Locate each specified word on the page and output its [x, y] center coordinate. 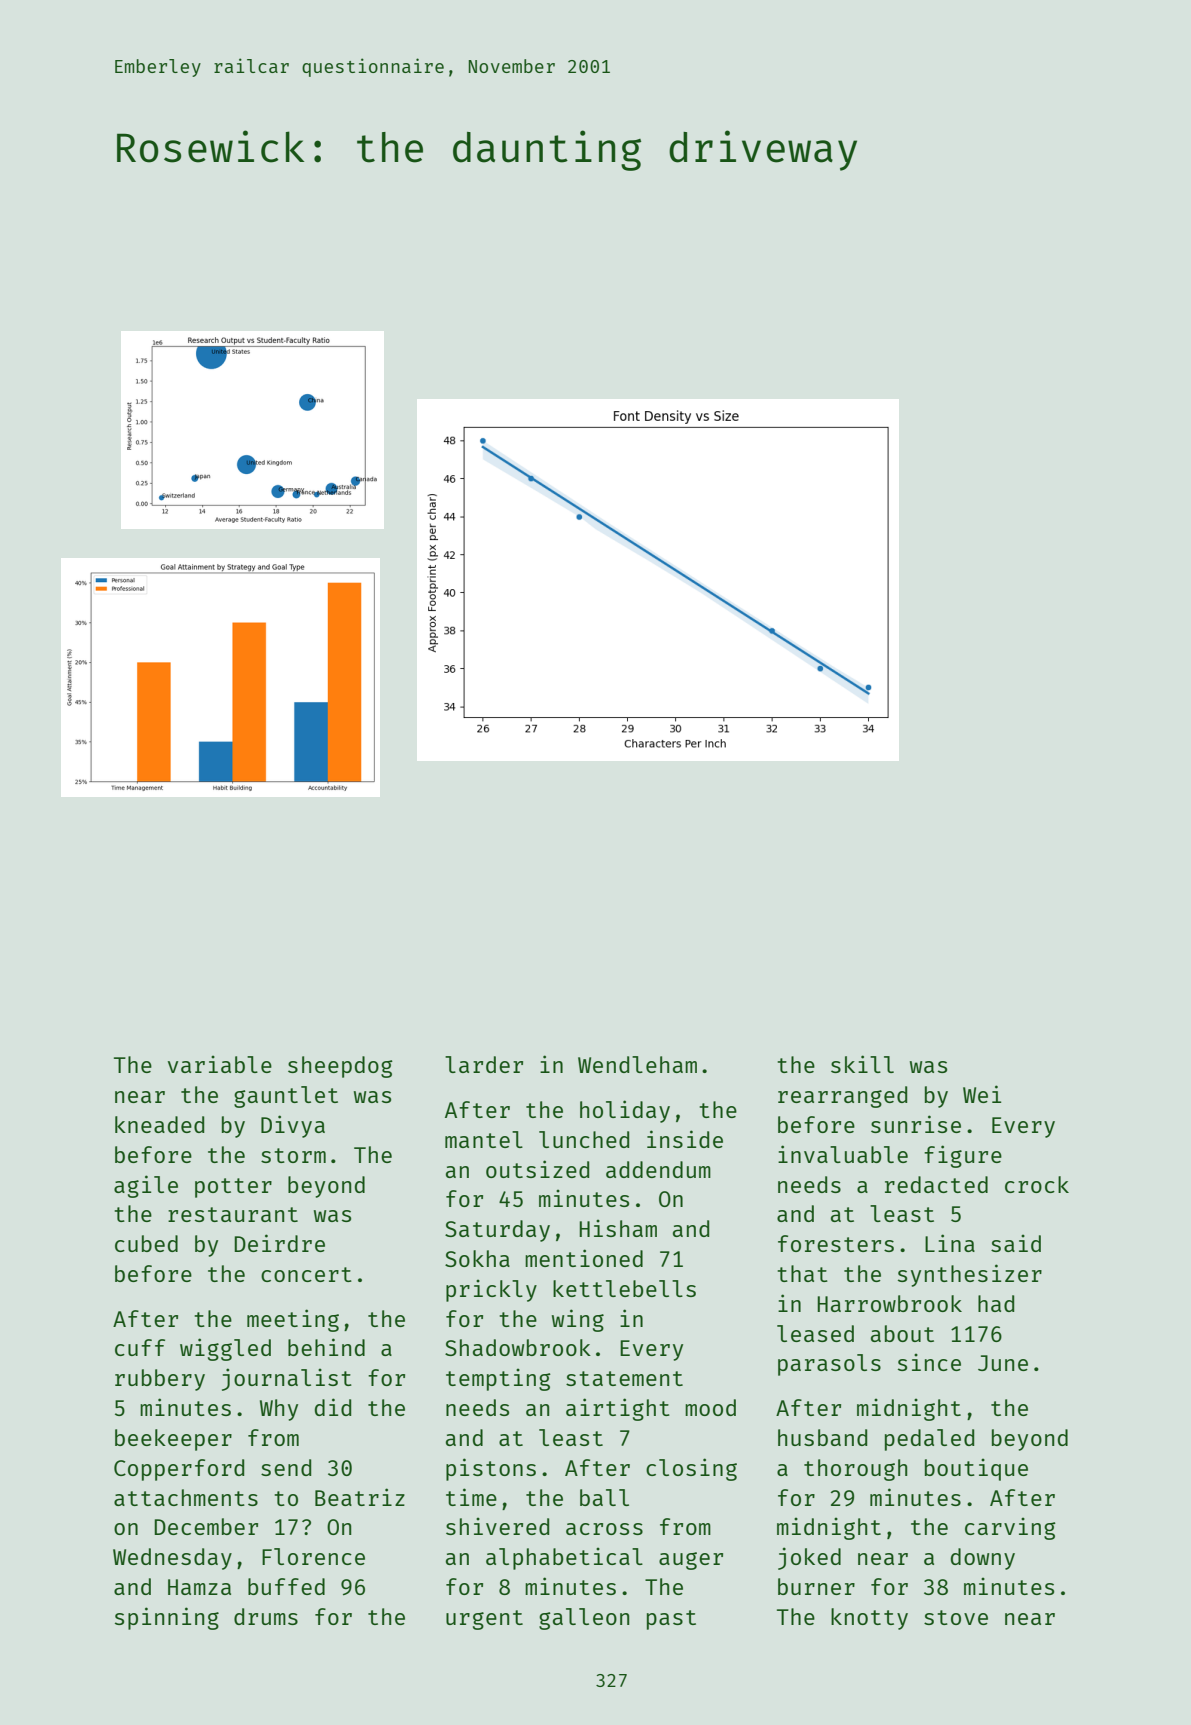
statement [624, 1378]
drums [266, 1616]
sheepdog [340, 1067]
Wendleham [637, 1064]
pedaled [929, 1440]
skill [862, 1064]
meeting [293, 1320]
